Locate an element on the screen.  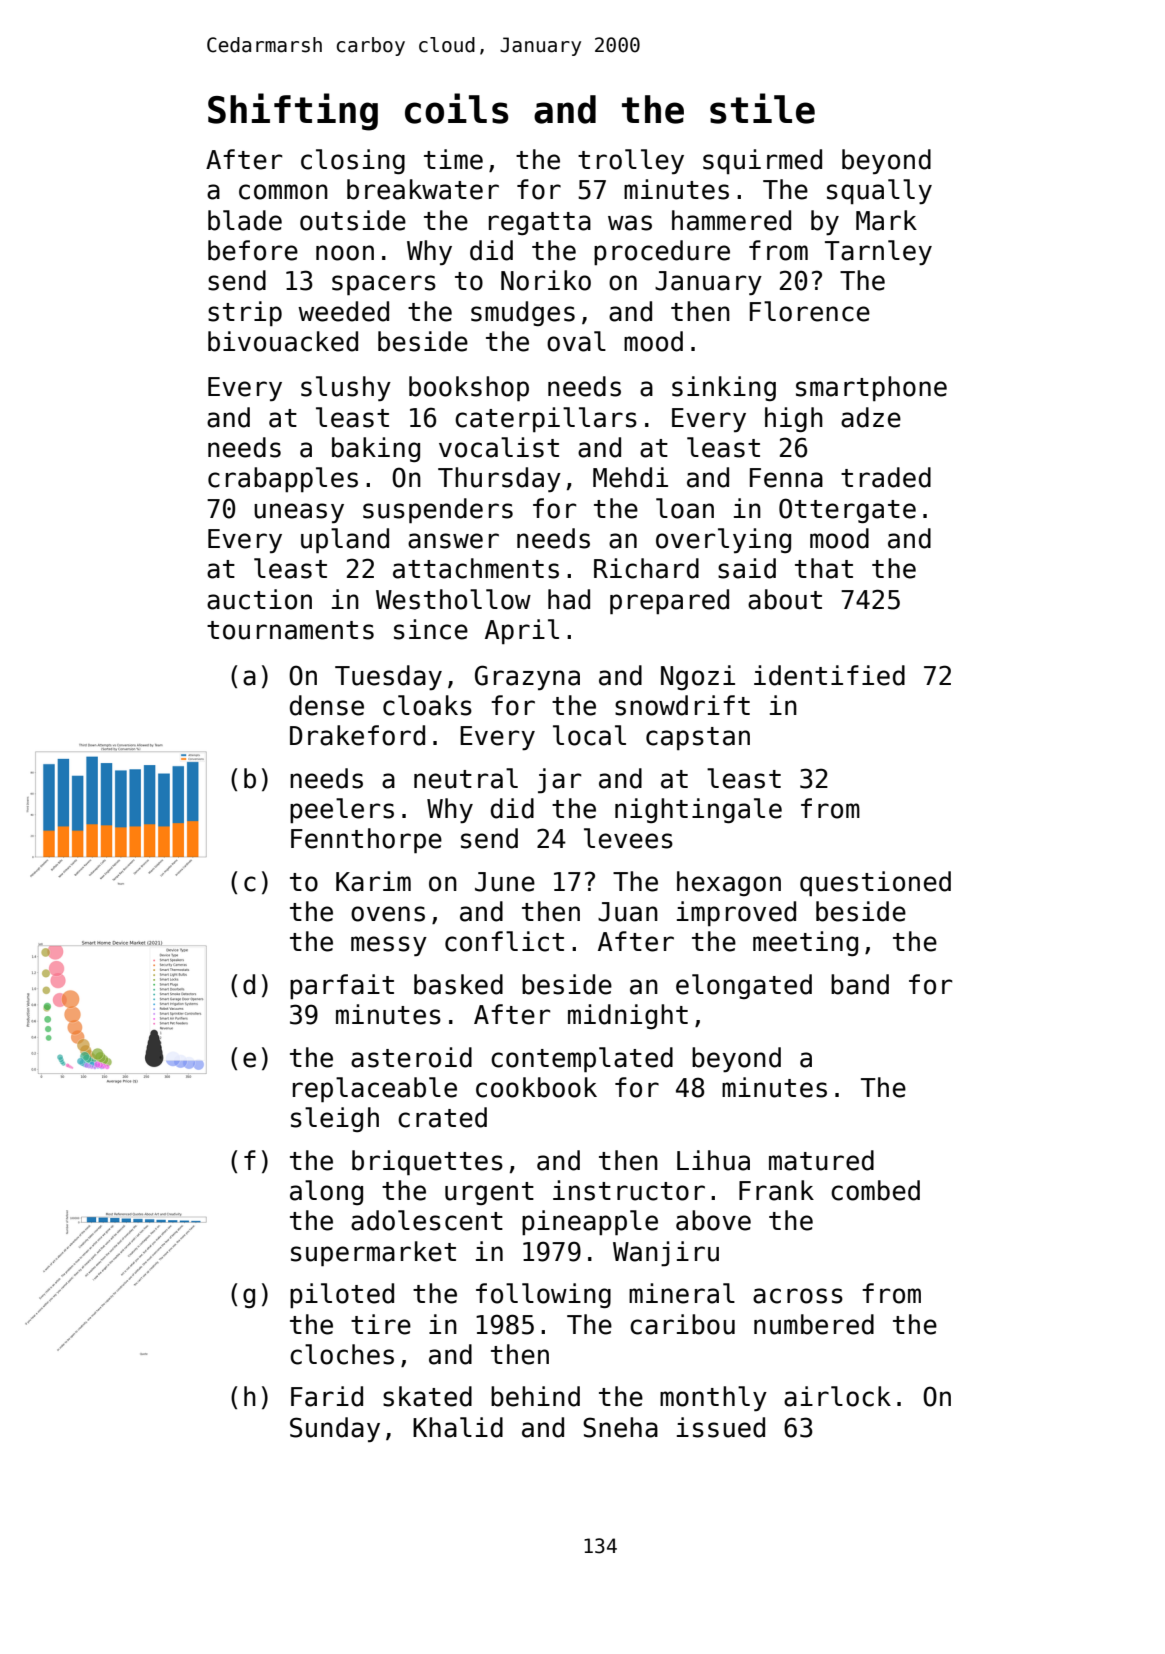
upland is located at coordinates (345, 540).
